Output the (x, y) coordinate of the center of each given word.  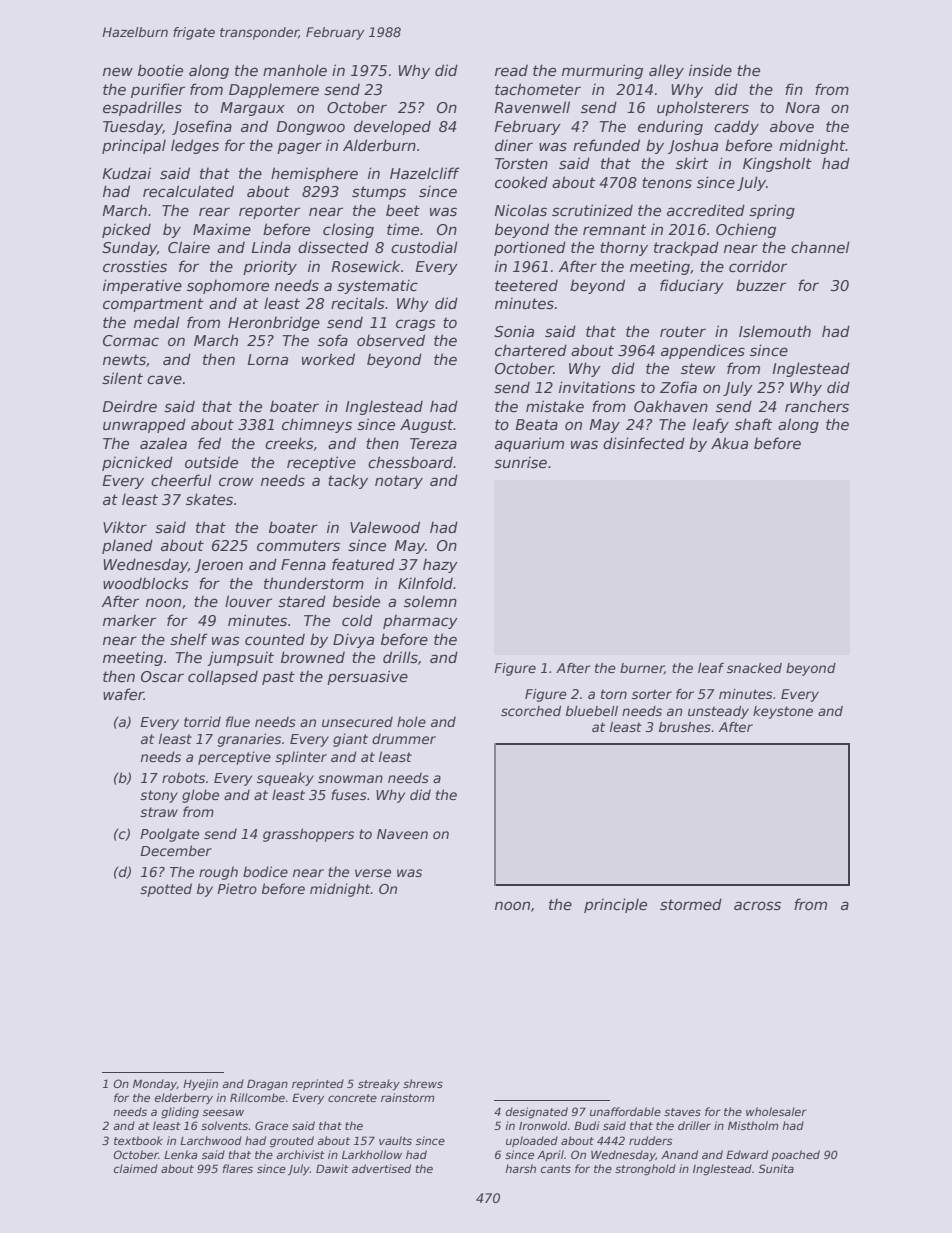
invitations (597, 387)
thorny (624, 248)
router (683, 331)
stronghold (645, 1170)
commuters (298, 545)
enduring (670, 127)
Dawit (332, 1168)
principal (134, 146)
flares (238, 1168)
